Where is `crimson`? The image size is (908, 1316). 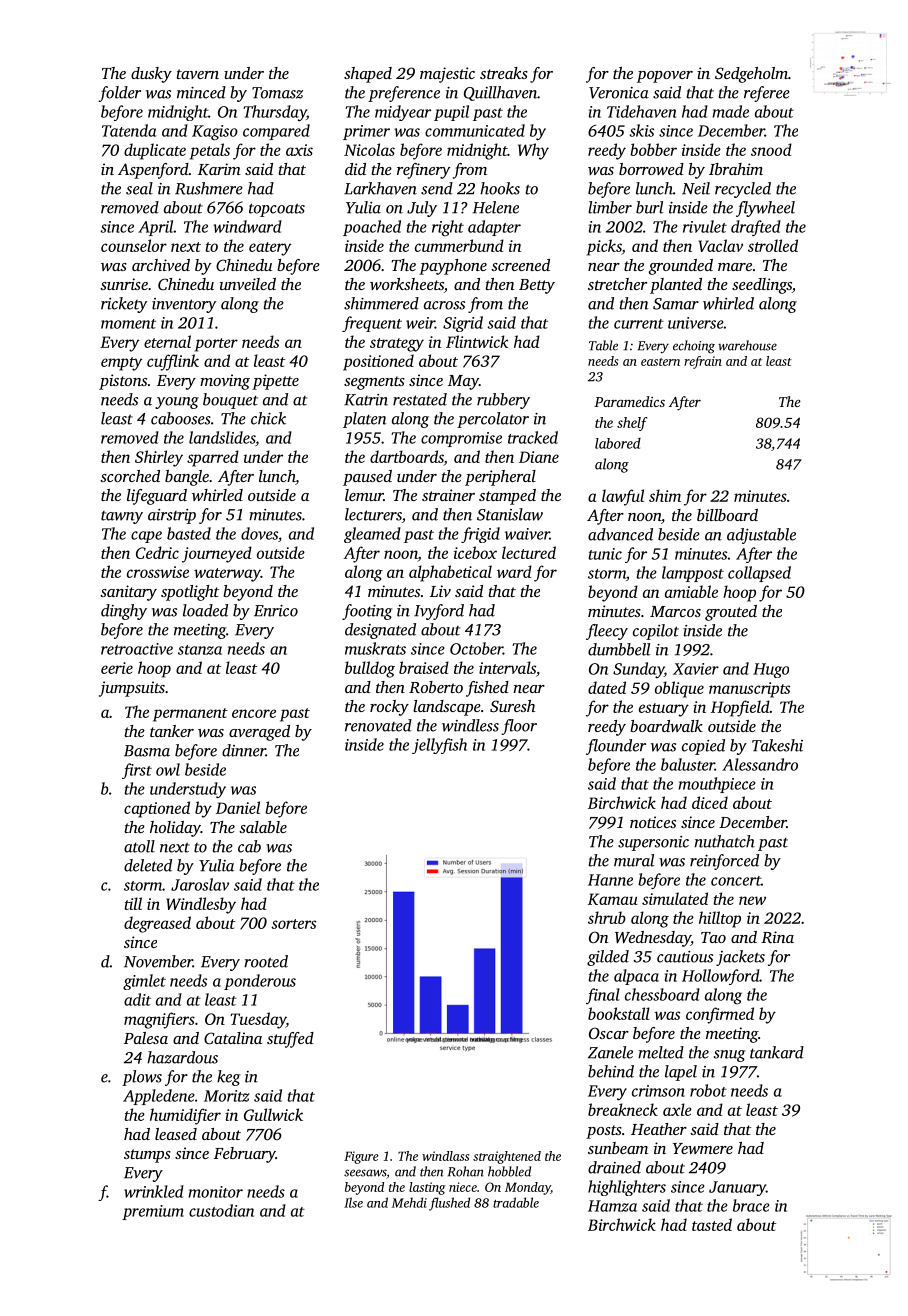
crimson is located at coordinates (658, 1091).
